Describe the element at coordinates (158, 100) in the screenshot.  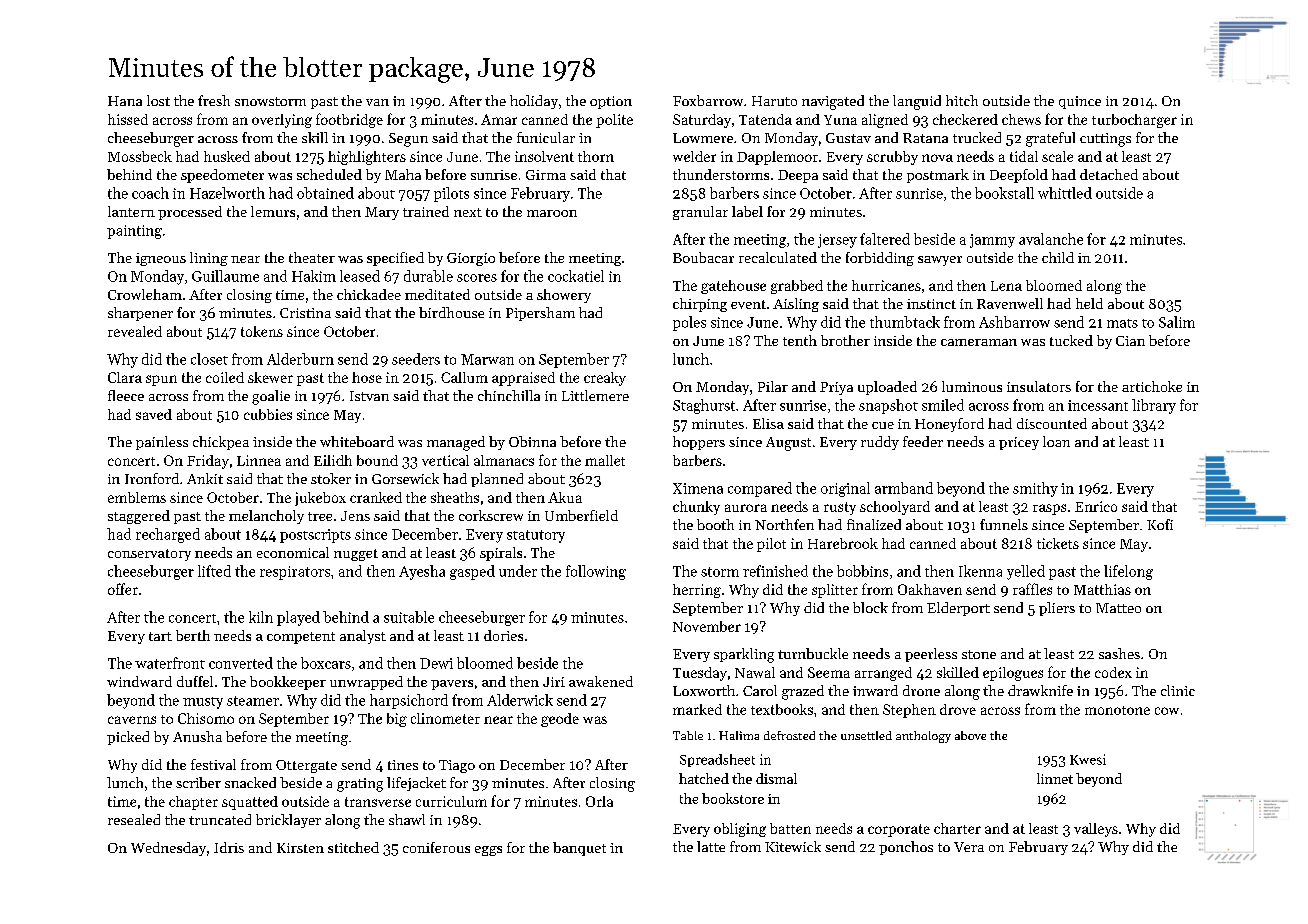
I see `lost` at that location.
